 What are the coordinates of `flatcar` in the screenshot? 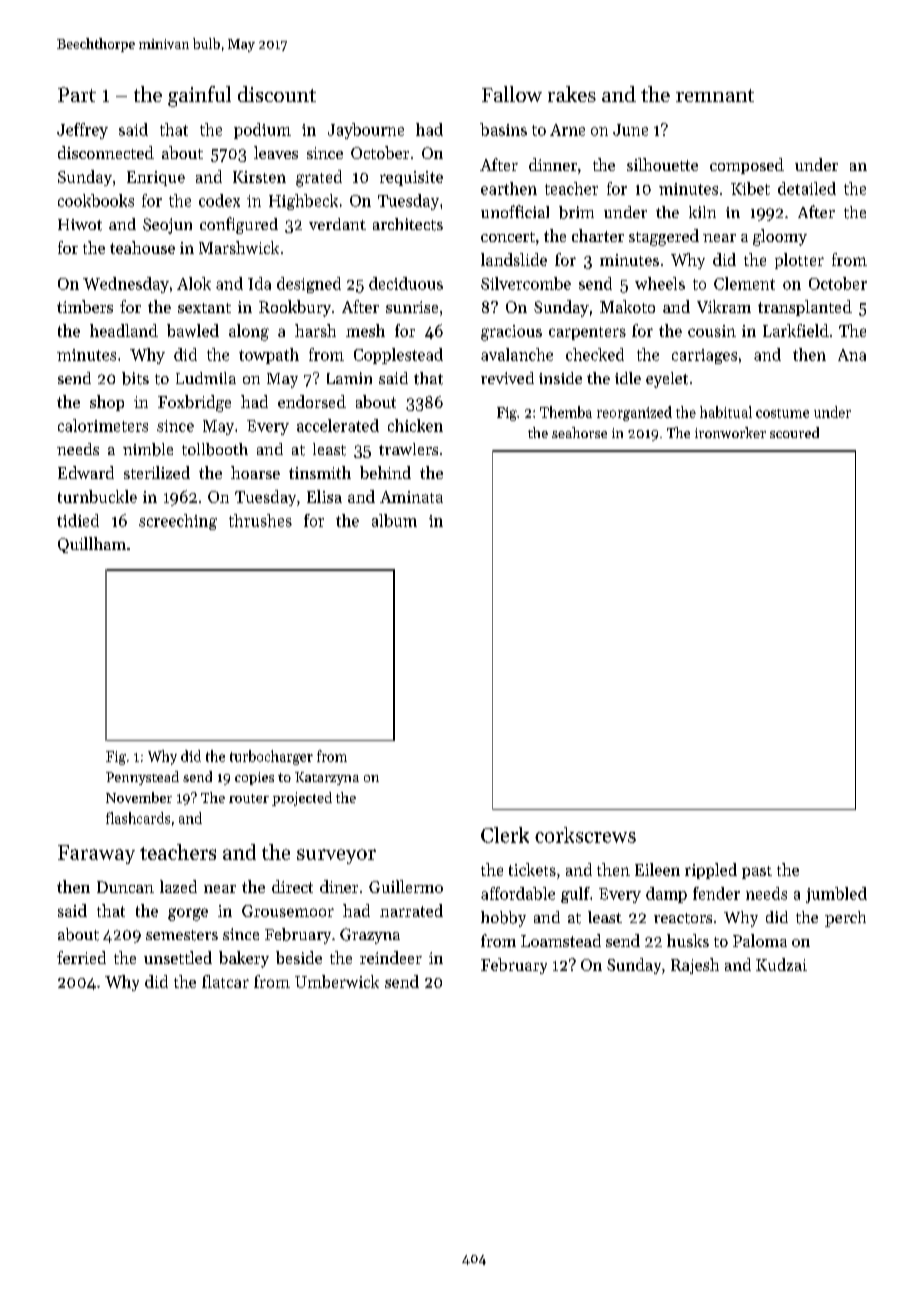 It's located at (225, 981).
